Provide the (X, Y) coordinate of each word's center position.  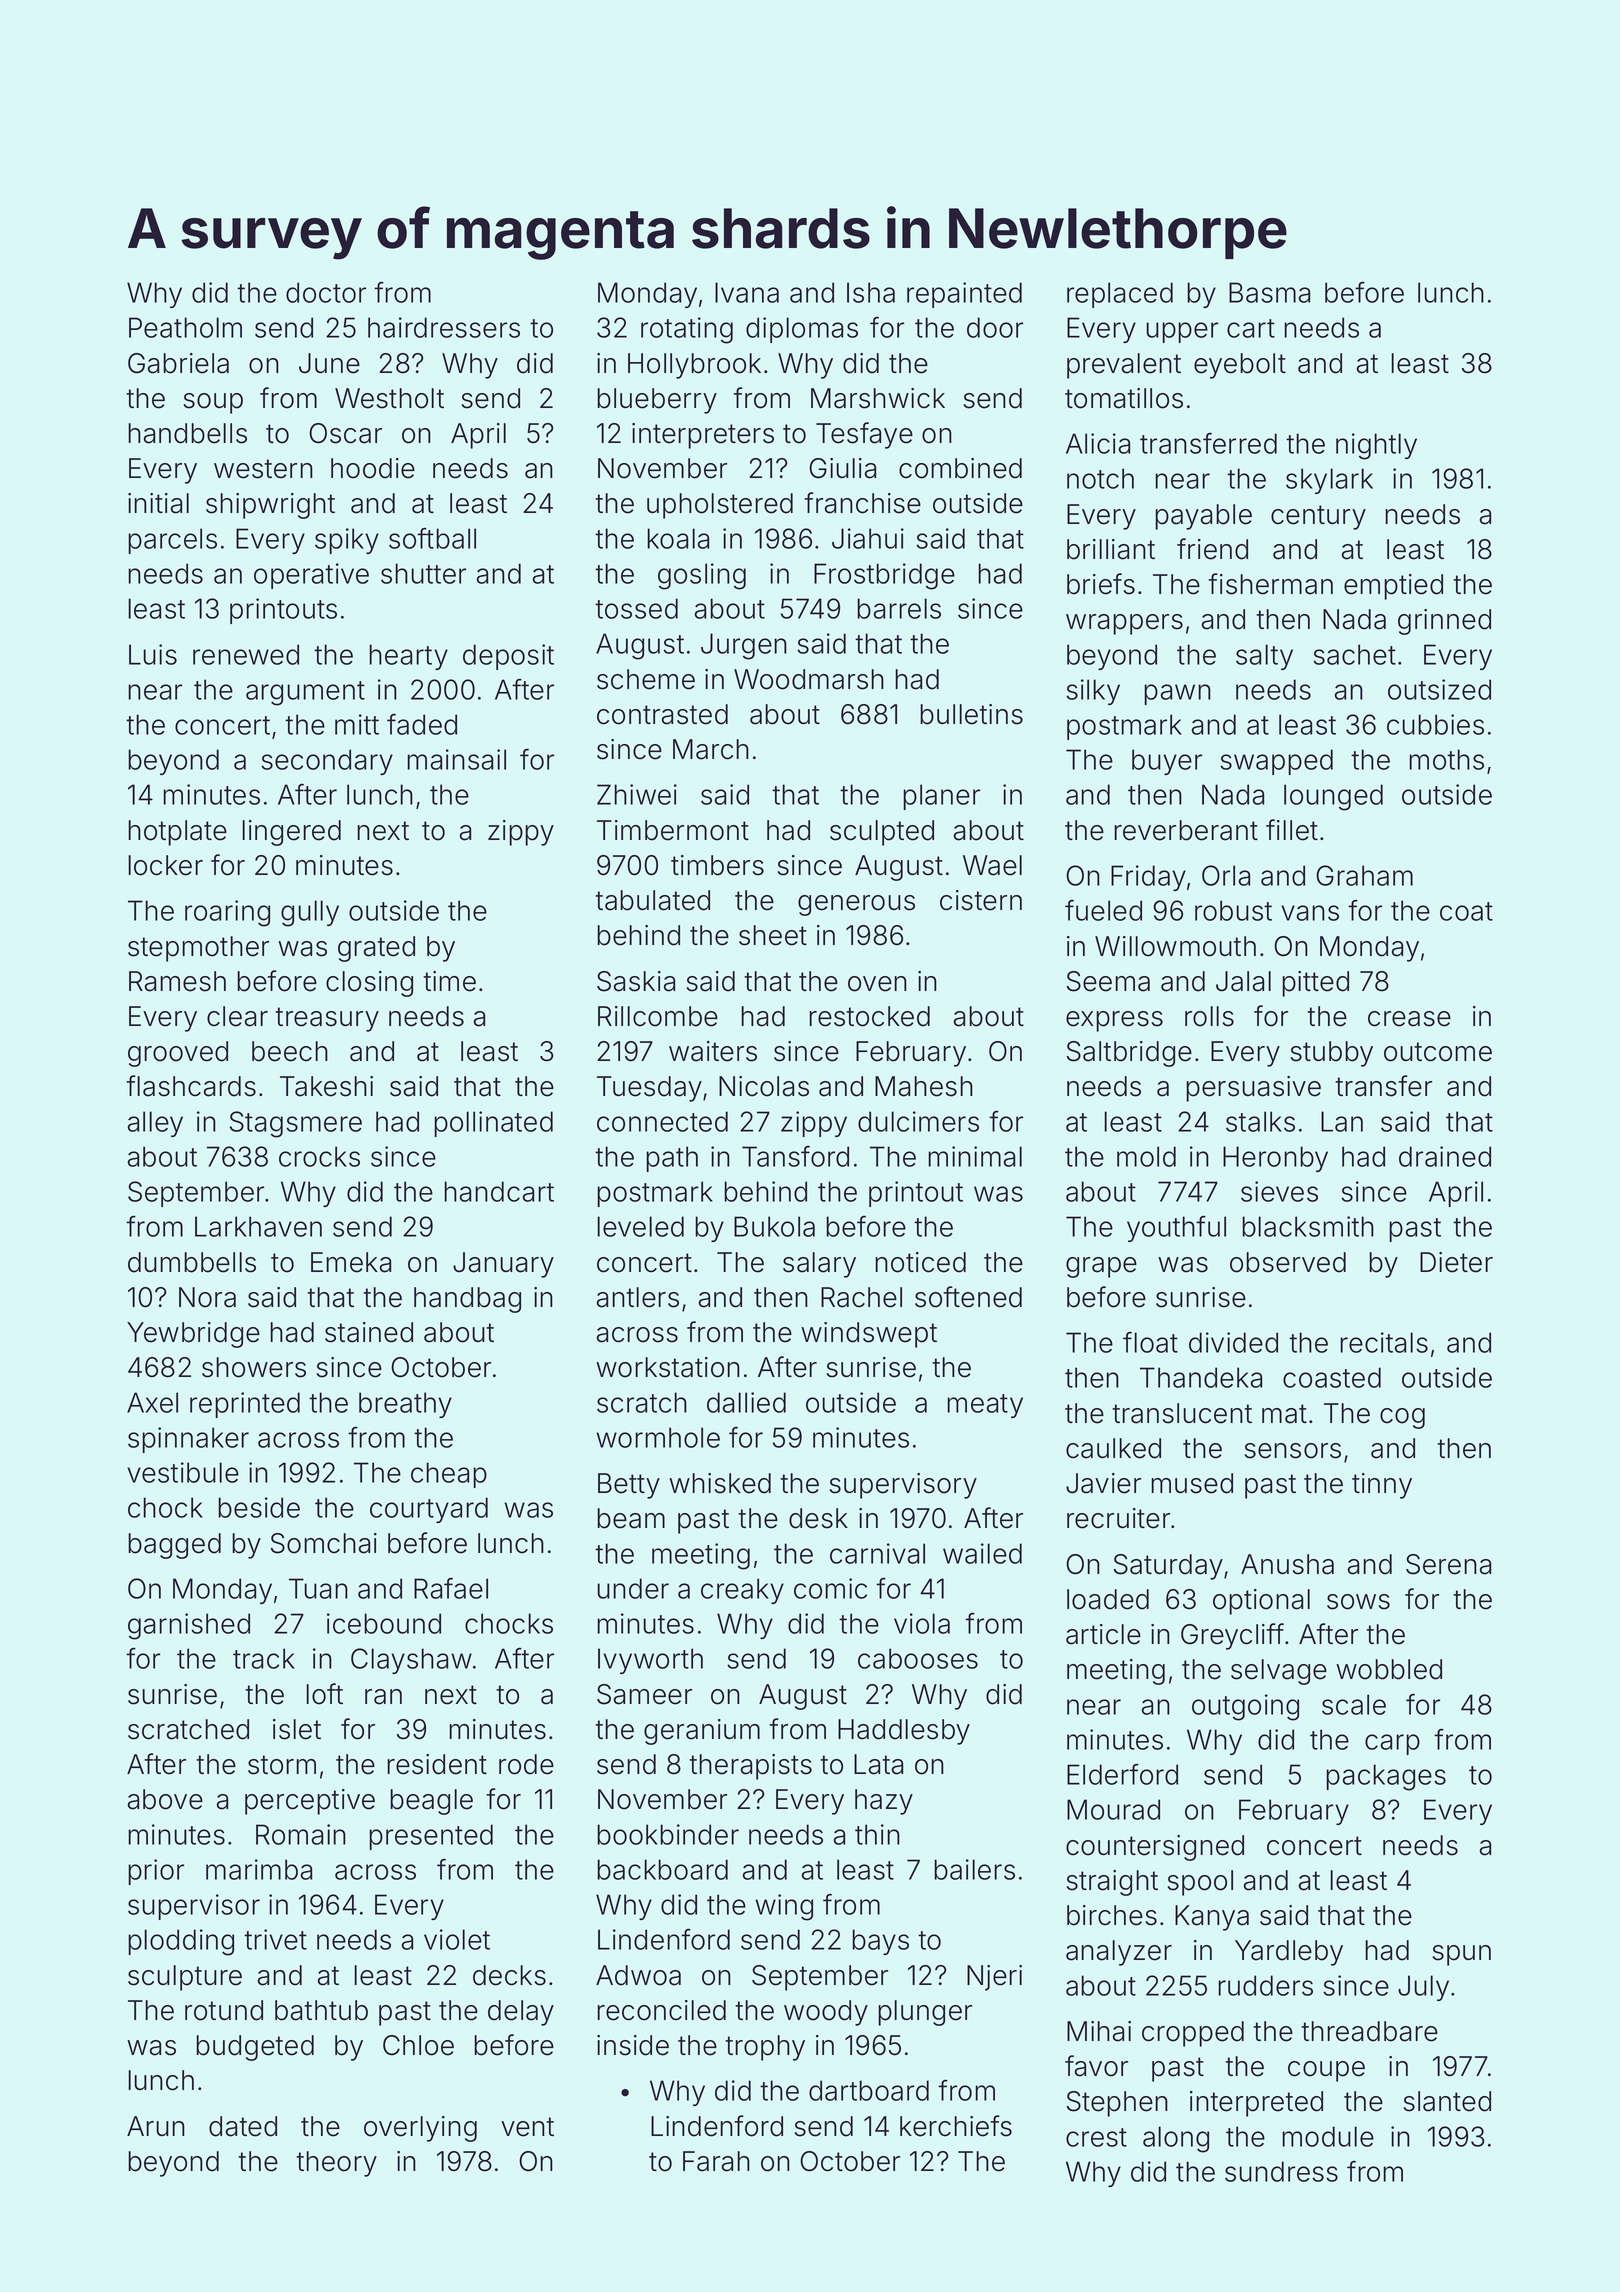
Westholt (389, 398)
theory (336, 2164)
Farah (716, 2161)
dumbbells (192, 1262)
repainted (964, 295)
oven (877, 984)
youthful (1176, 1229)
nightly (1376, 446)
